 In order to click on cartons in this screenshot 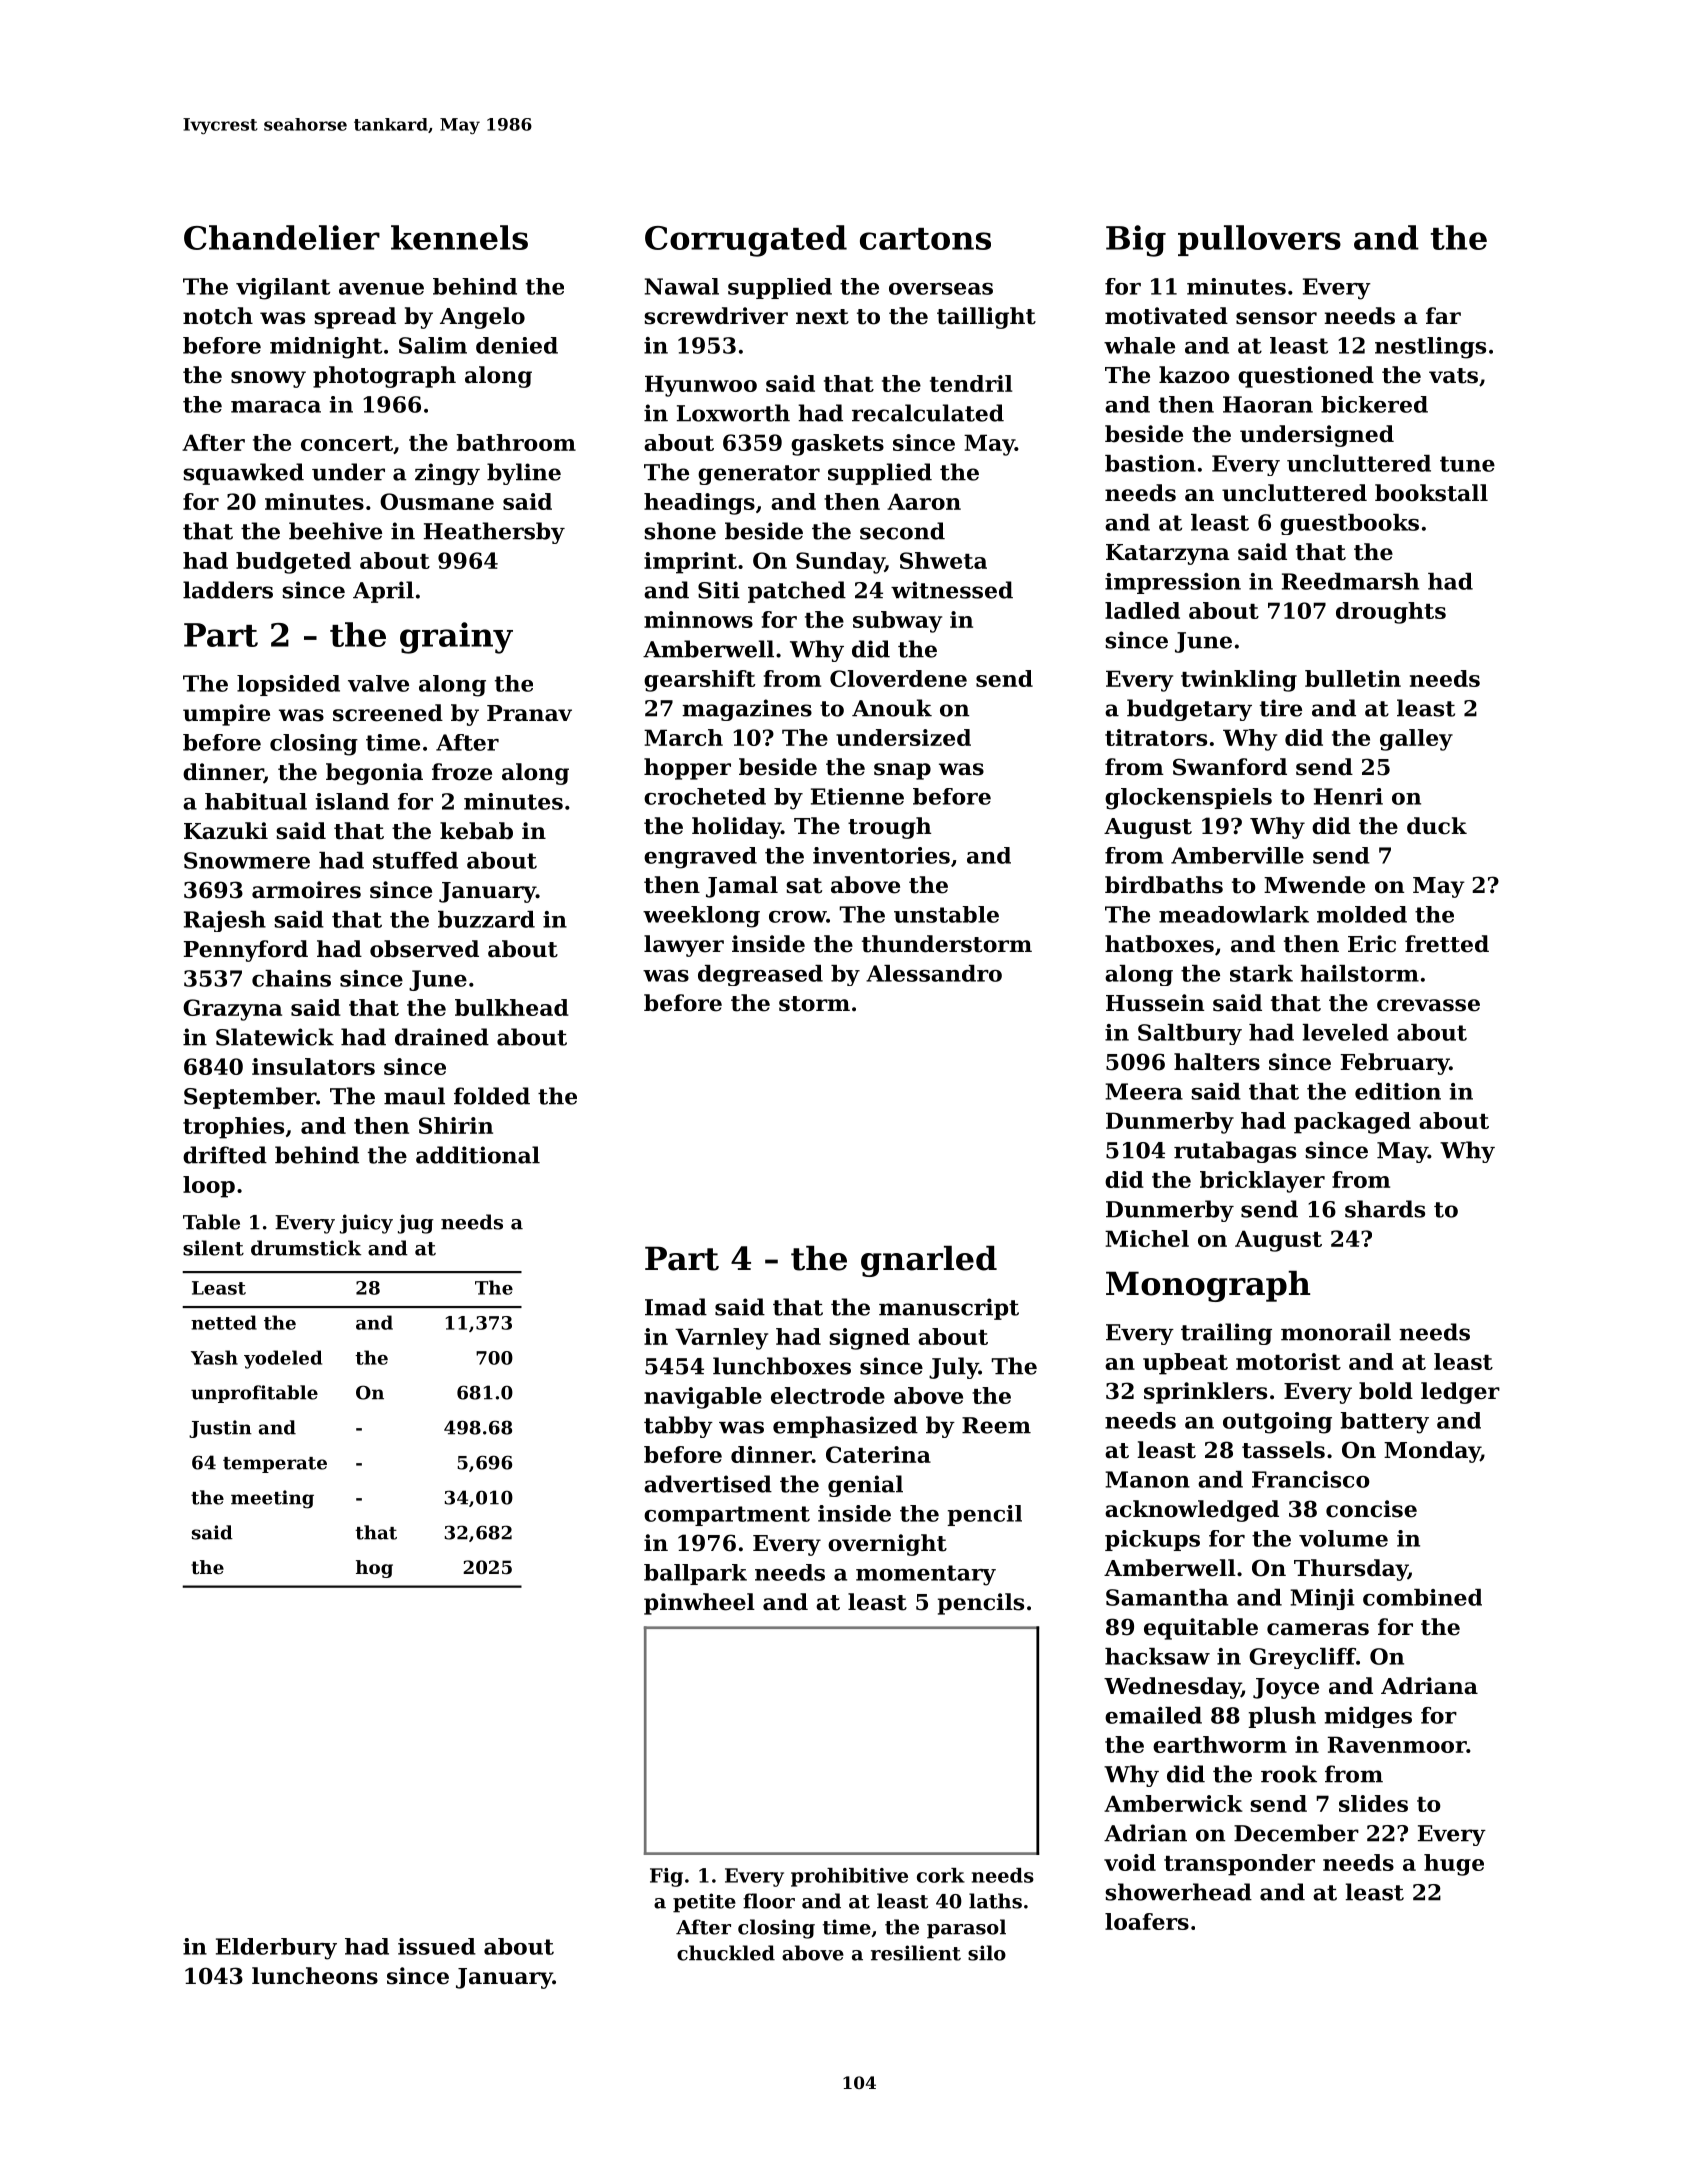, I will do `click(925, 239)`.
